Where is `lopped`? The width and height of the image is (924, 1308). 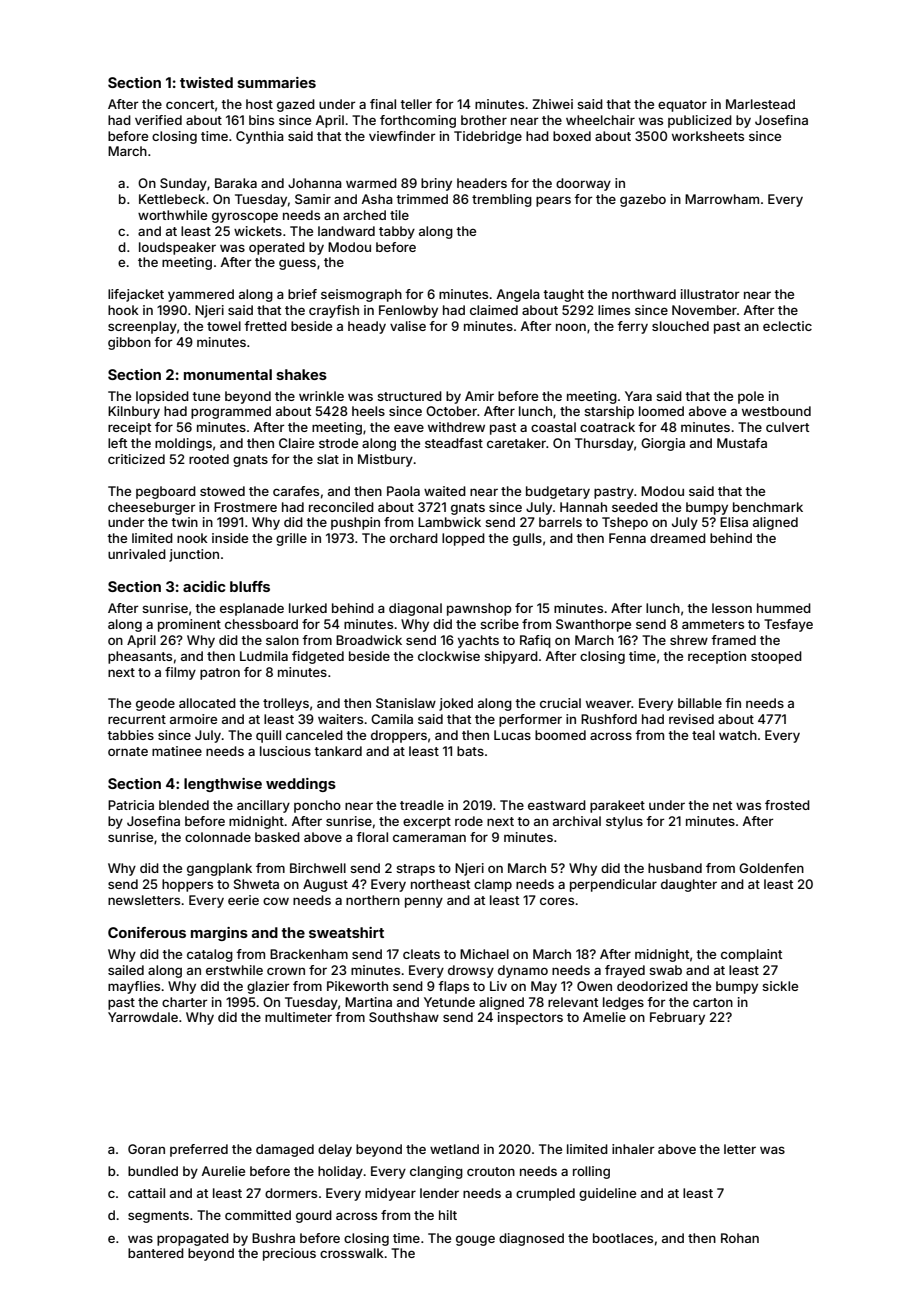
lopped is located at coordinates (463, 539).
